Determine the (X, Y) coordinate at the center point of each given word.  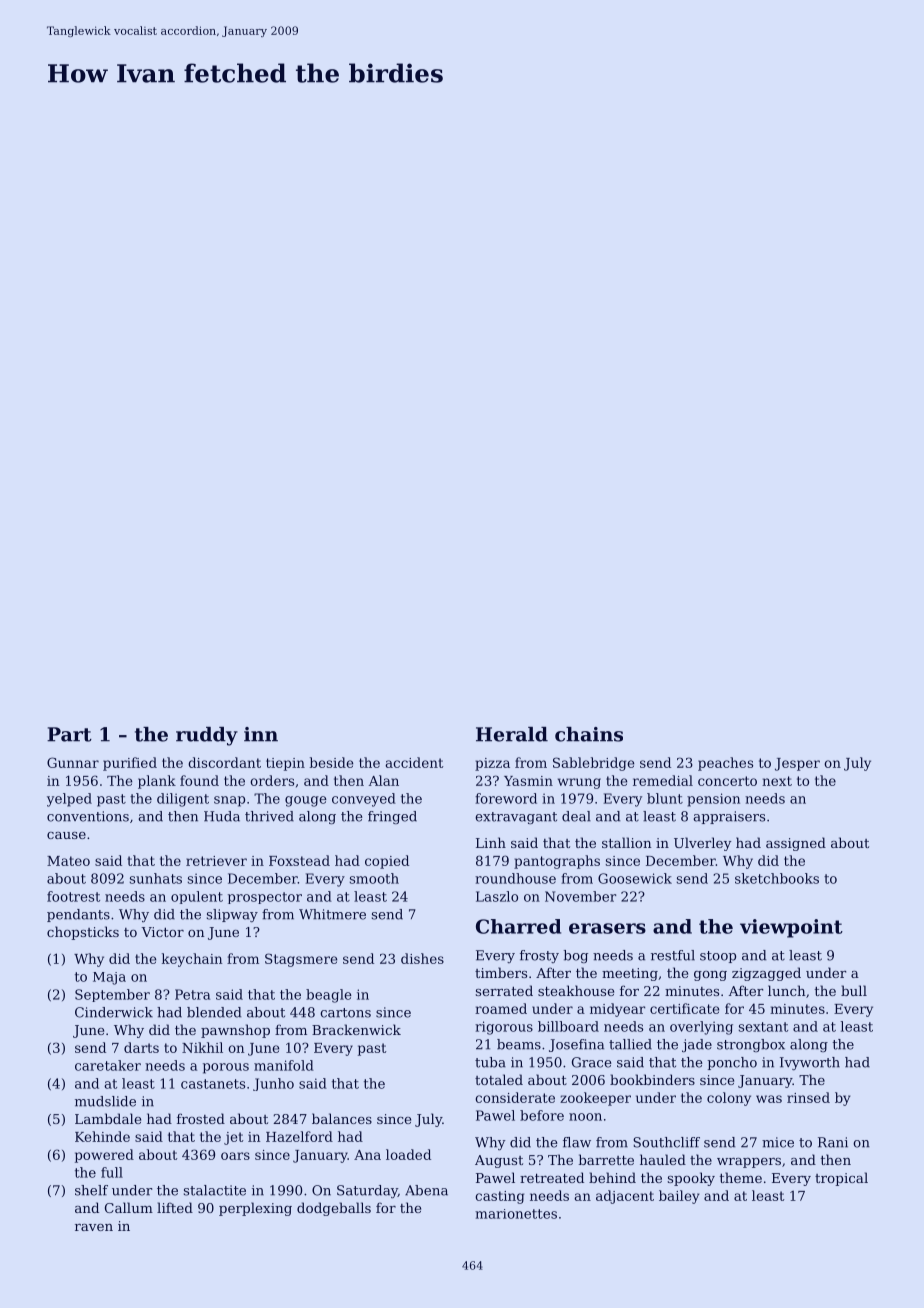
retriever (216, 861)
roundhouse (515, 878)
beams (519, 1044)
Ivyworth (810, 1063)
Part (69, 734)
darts (141, 1047)
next (777, 781)
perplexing (255, 1209)
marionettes (516, 1214)
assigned (796, 844)
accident (414, 762)
